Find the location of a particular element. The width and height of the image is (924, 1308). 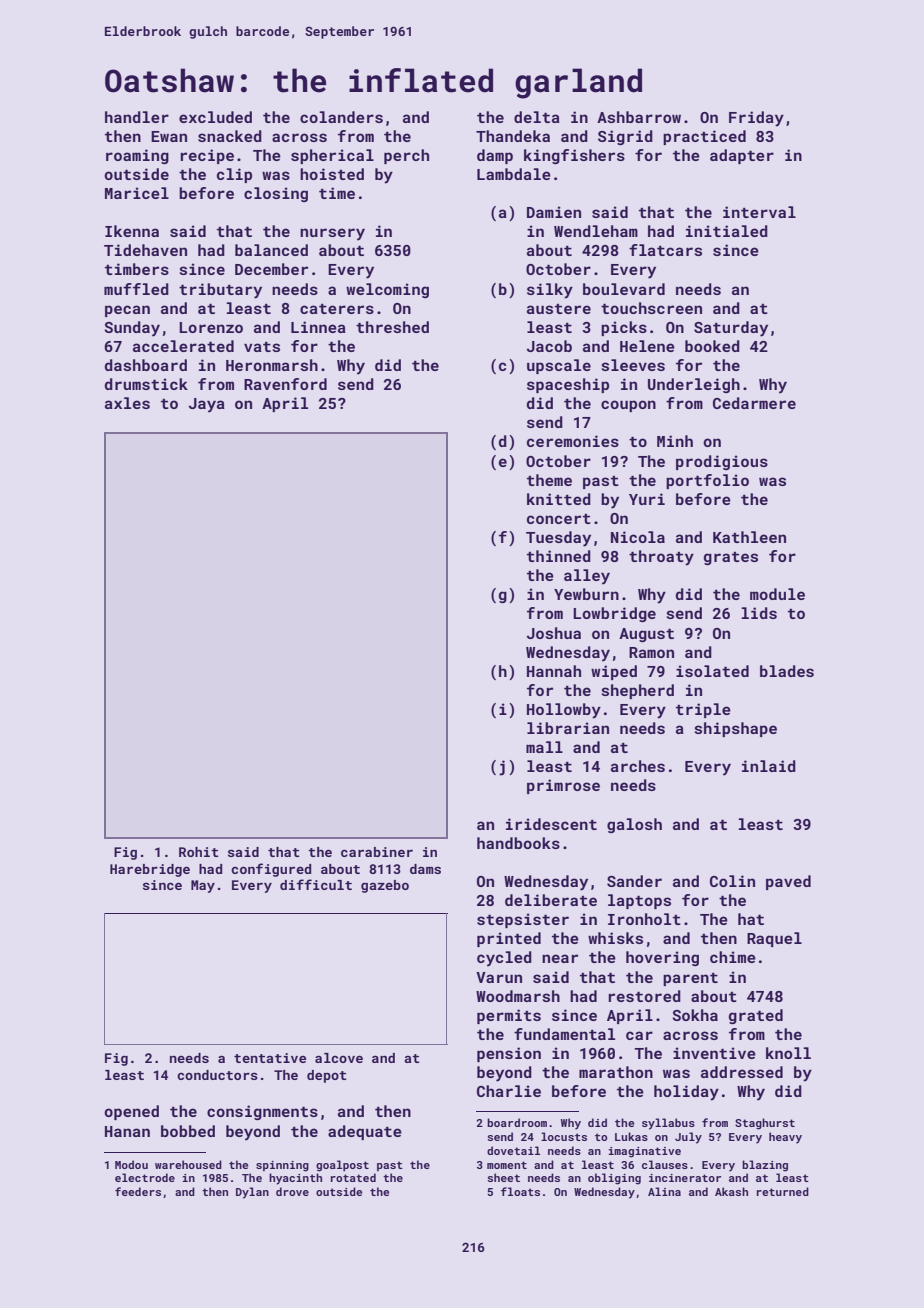

Rohit is located at coordinates (199, 852).
